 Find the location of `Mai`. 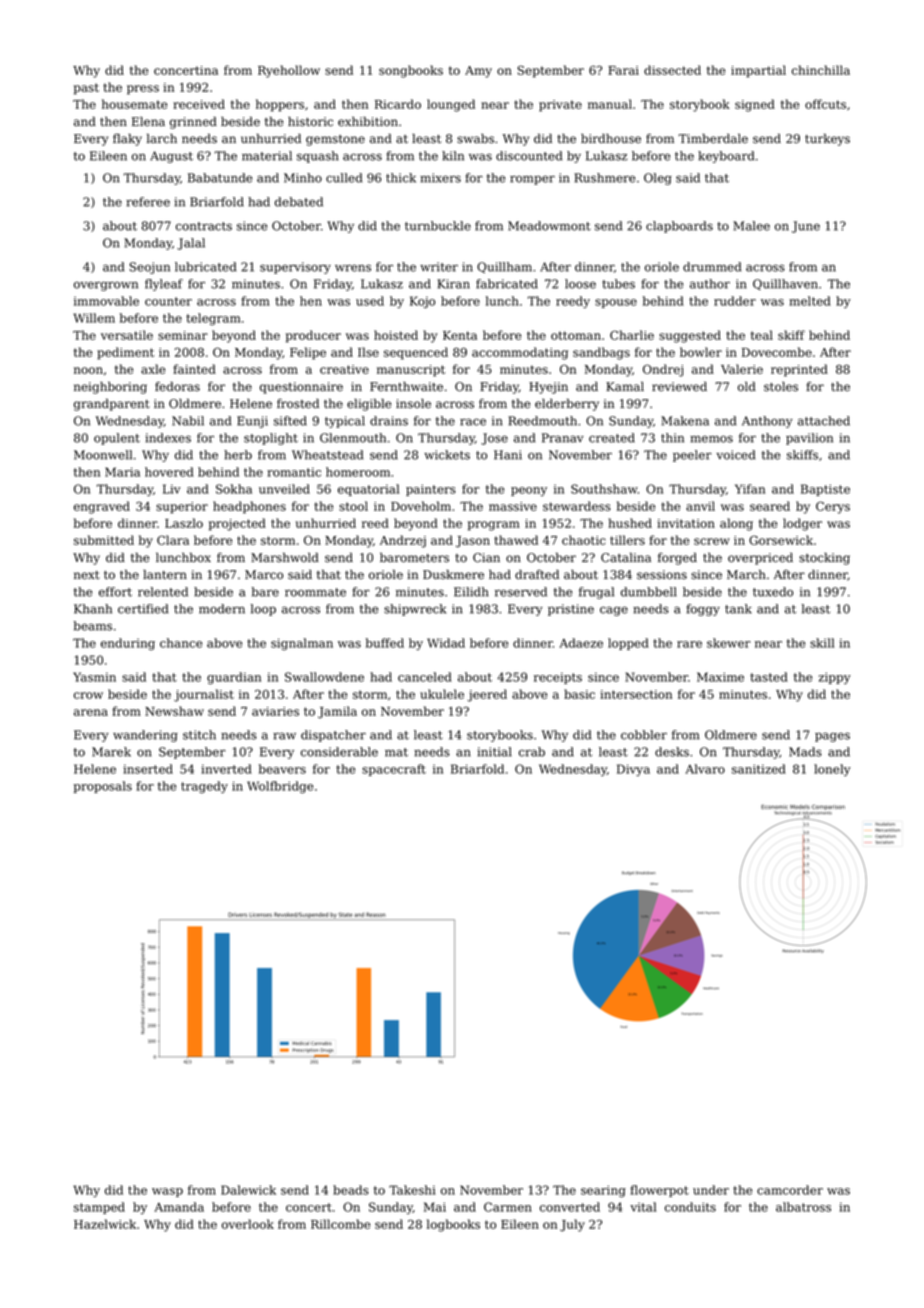

Mai is located at coordinates (435, 1207).
